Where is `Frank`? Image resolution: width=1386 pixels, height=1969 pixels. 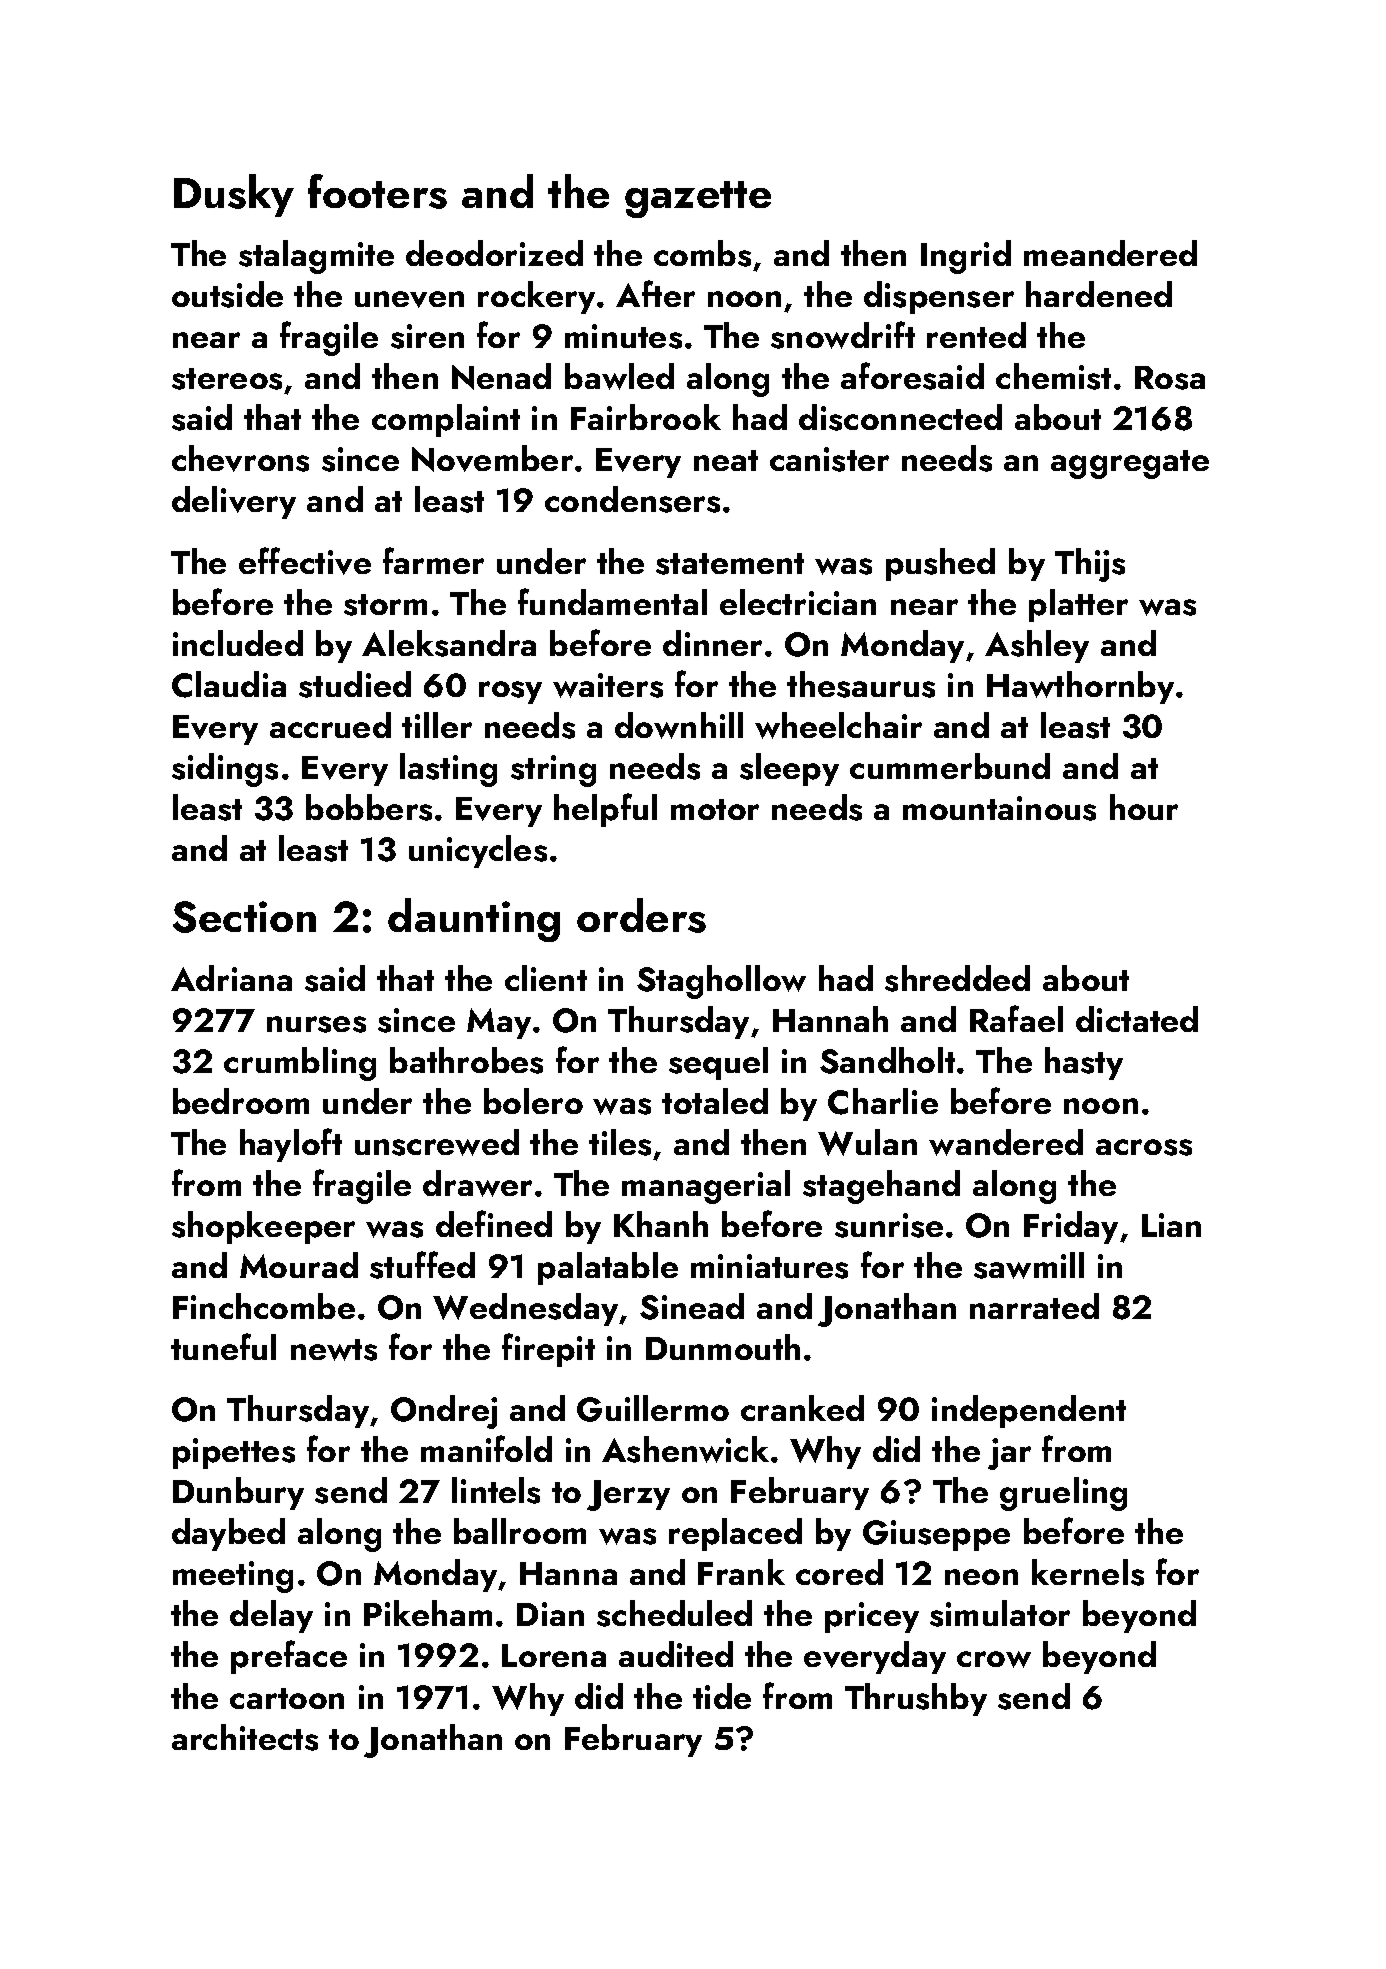 Frank is located at coordinates (741, 1572).
